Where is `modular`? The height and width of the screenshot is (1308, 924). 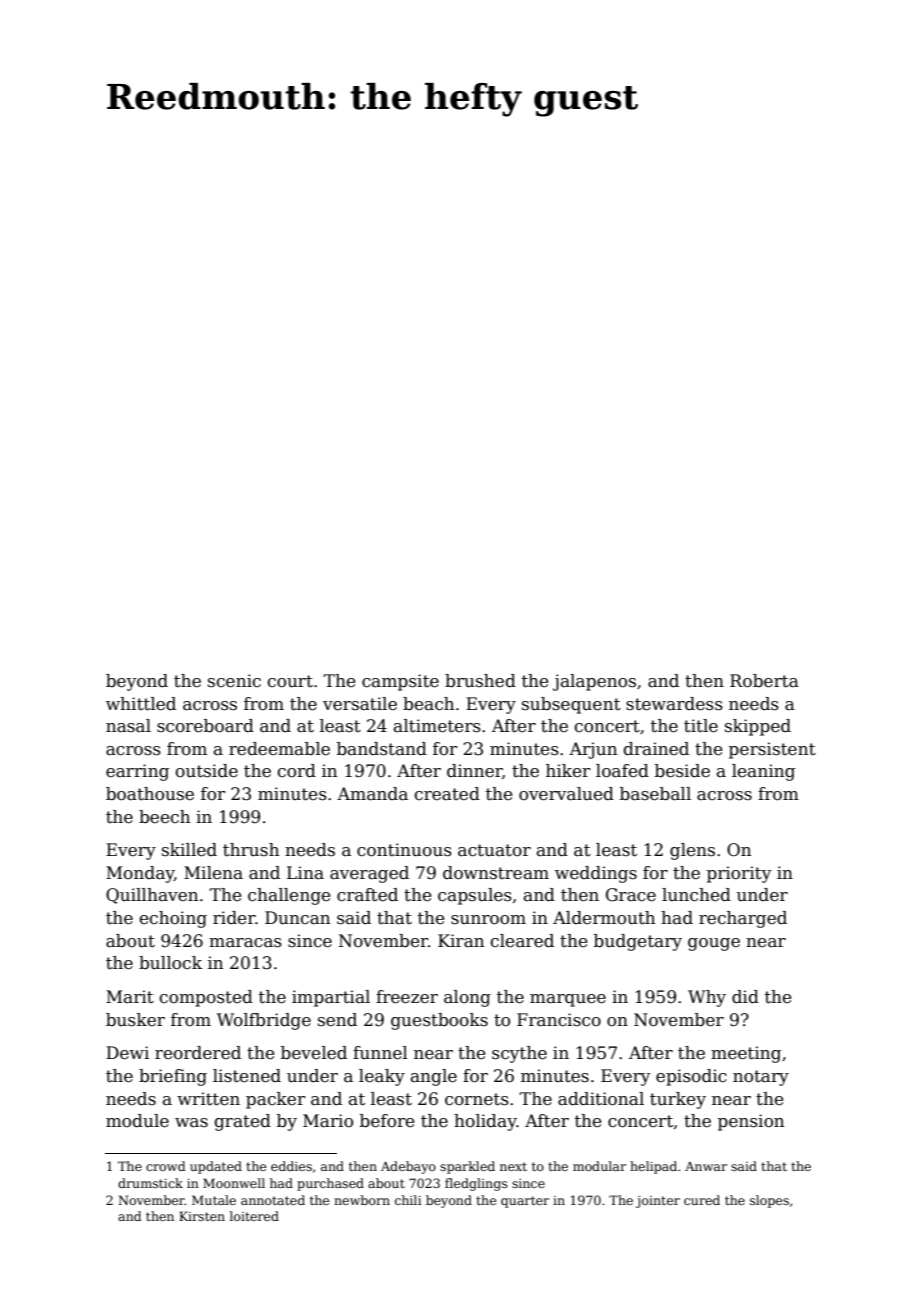 modular is located at coordinates (599, 1166).
